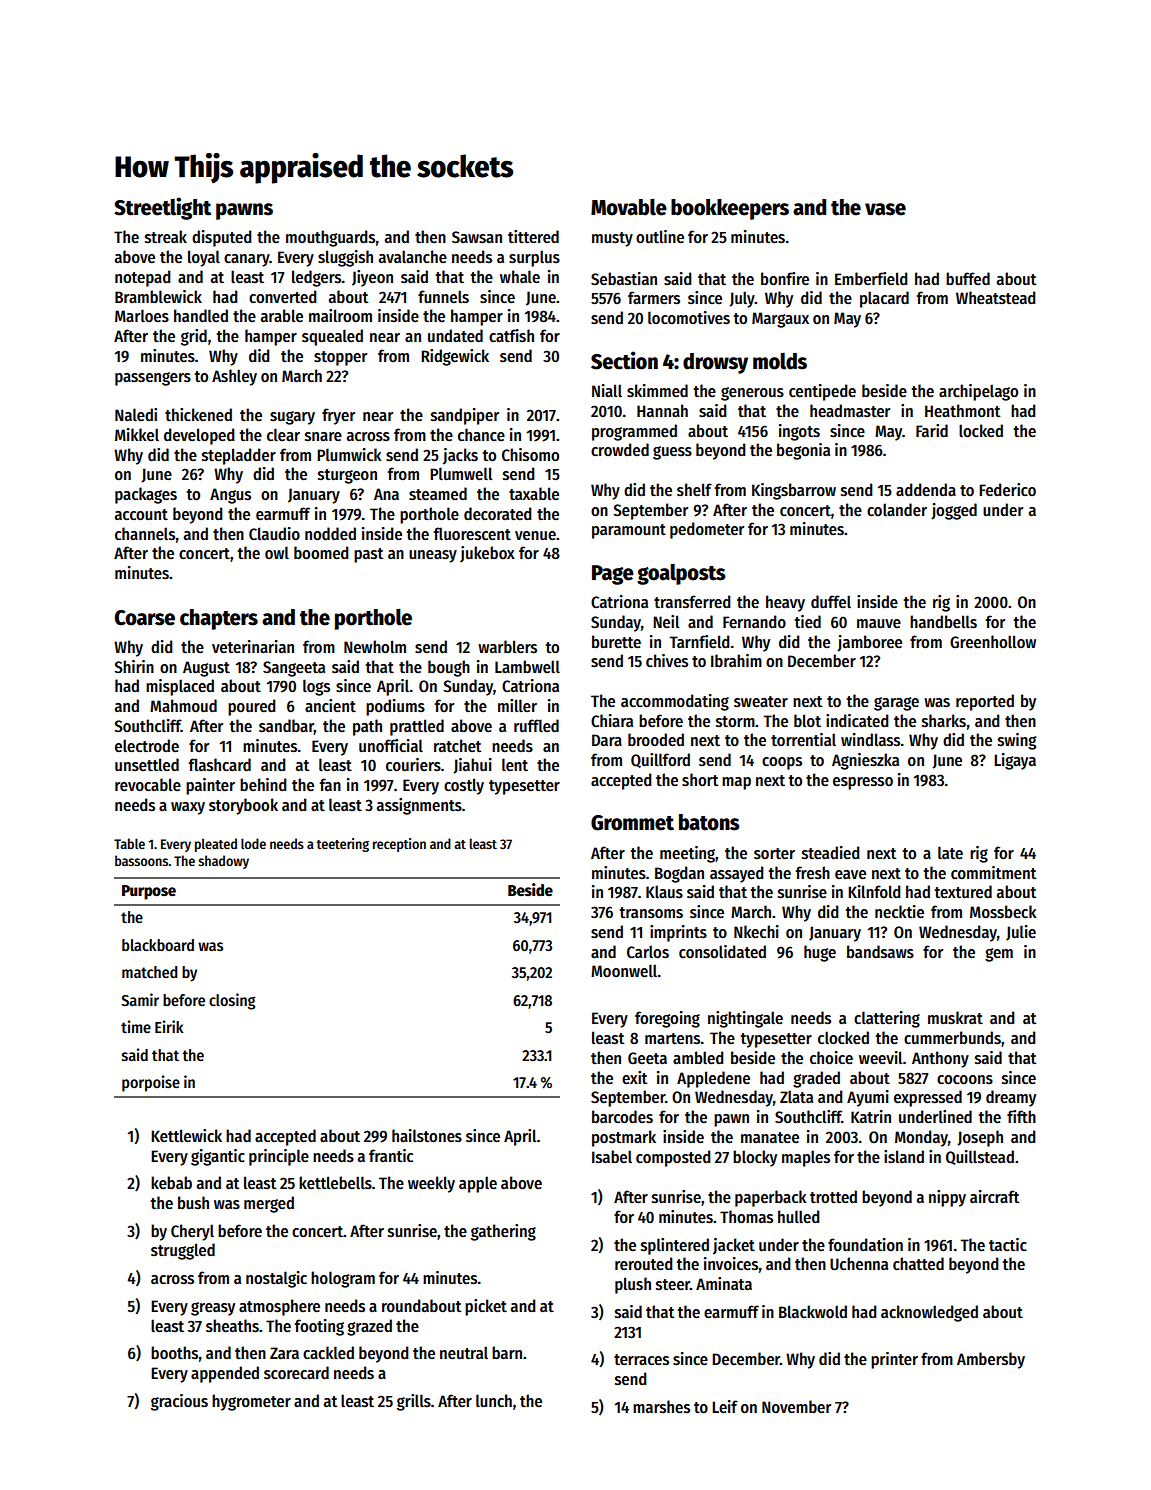 This document has height=1490, width=1151. Describe the element at coordinates (968, 278) in the document. I see `buffed` at that location.
